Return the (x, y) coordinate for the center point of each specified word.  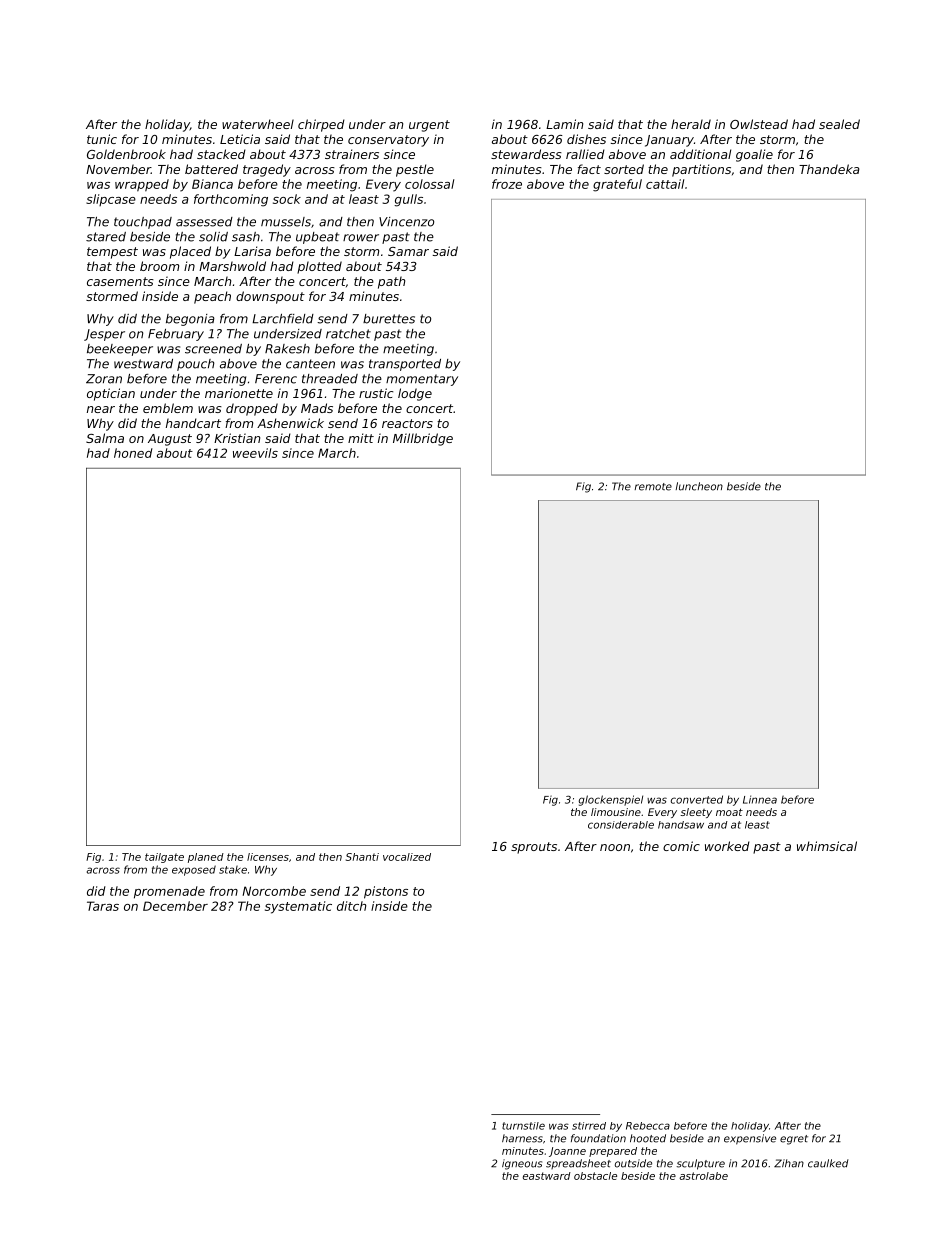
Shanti (362, 857)
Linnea (760, 799)
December (175, 906)
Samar (408, 251)
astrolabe (703, 1176)
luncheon (699, 486)
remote (653, 487)
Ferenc (276, 379)
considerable (621, 825)
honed (133, 453)
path (391, 282)
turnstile (523, 1126)
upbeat (318, 238)
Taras (103, 906)
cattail (665, 184)
